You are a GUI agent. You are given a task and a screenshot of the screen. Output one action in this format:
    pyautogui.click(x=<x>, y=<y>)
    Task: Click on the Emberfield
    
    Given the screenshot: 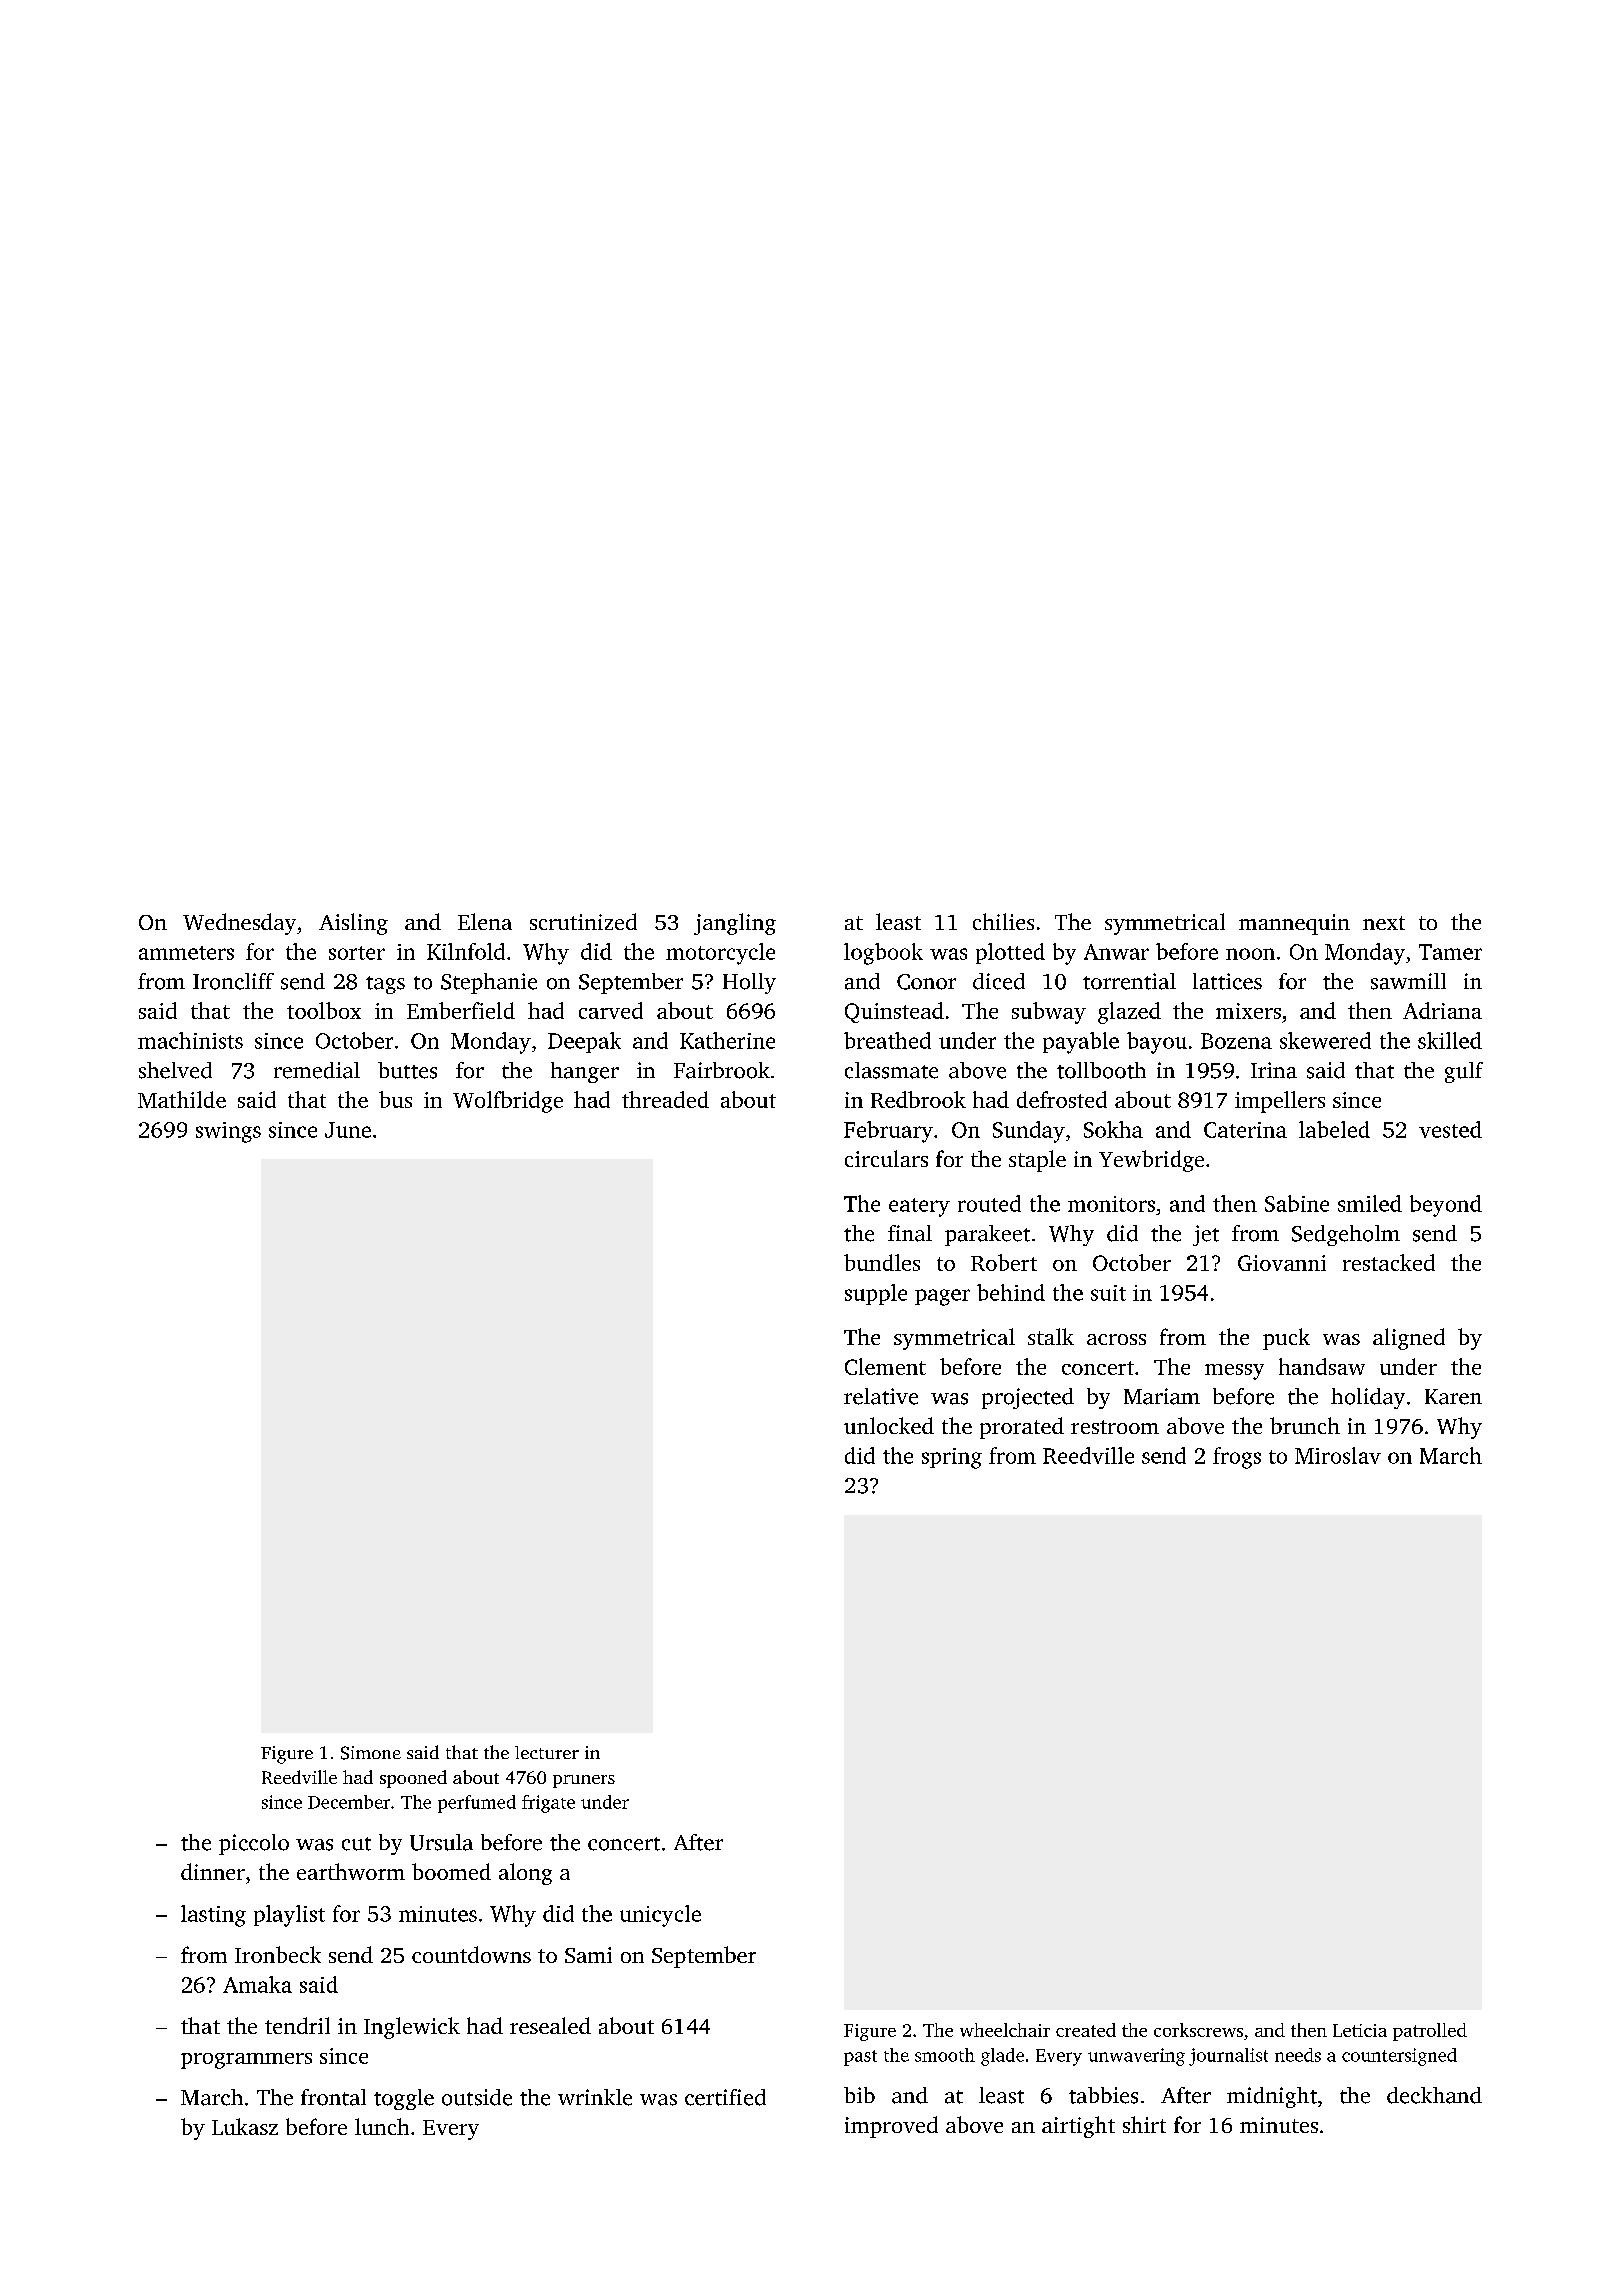 What is the action you would take?
    pyautogui.click(x=461, y=1010)
